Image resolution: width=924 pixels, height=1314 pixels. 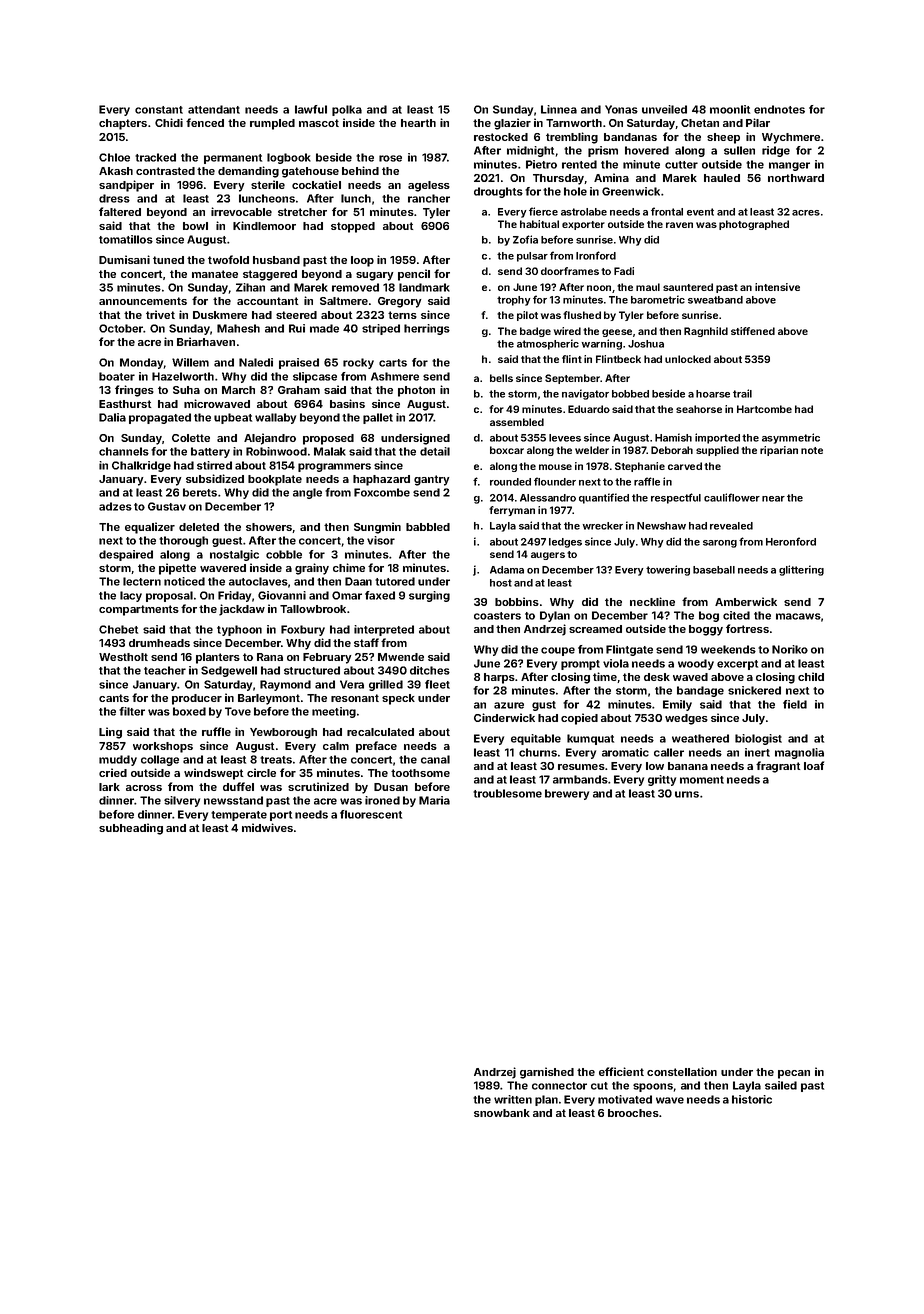 What do you see at coordinates (360, 170) in the document?
I see `behind` at bounding box center [360, 170].
